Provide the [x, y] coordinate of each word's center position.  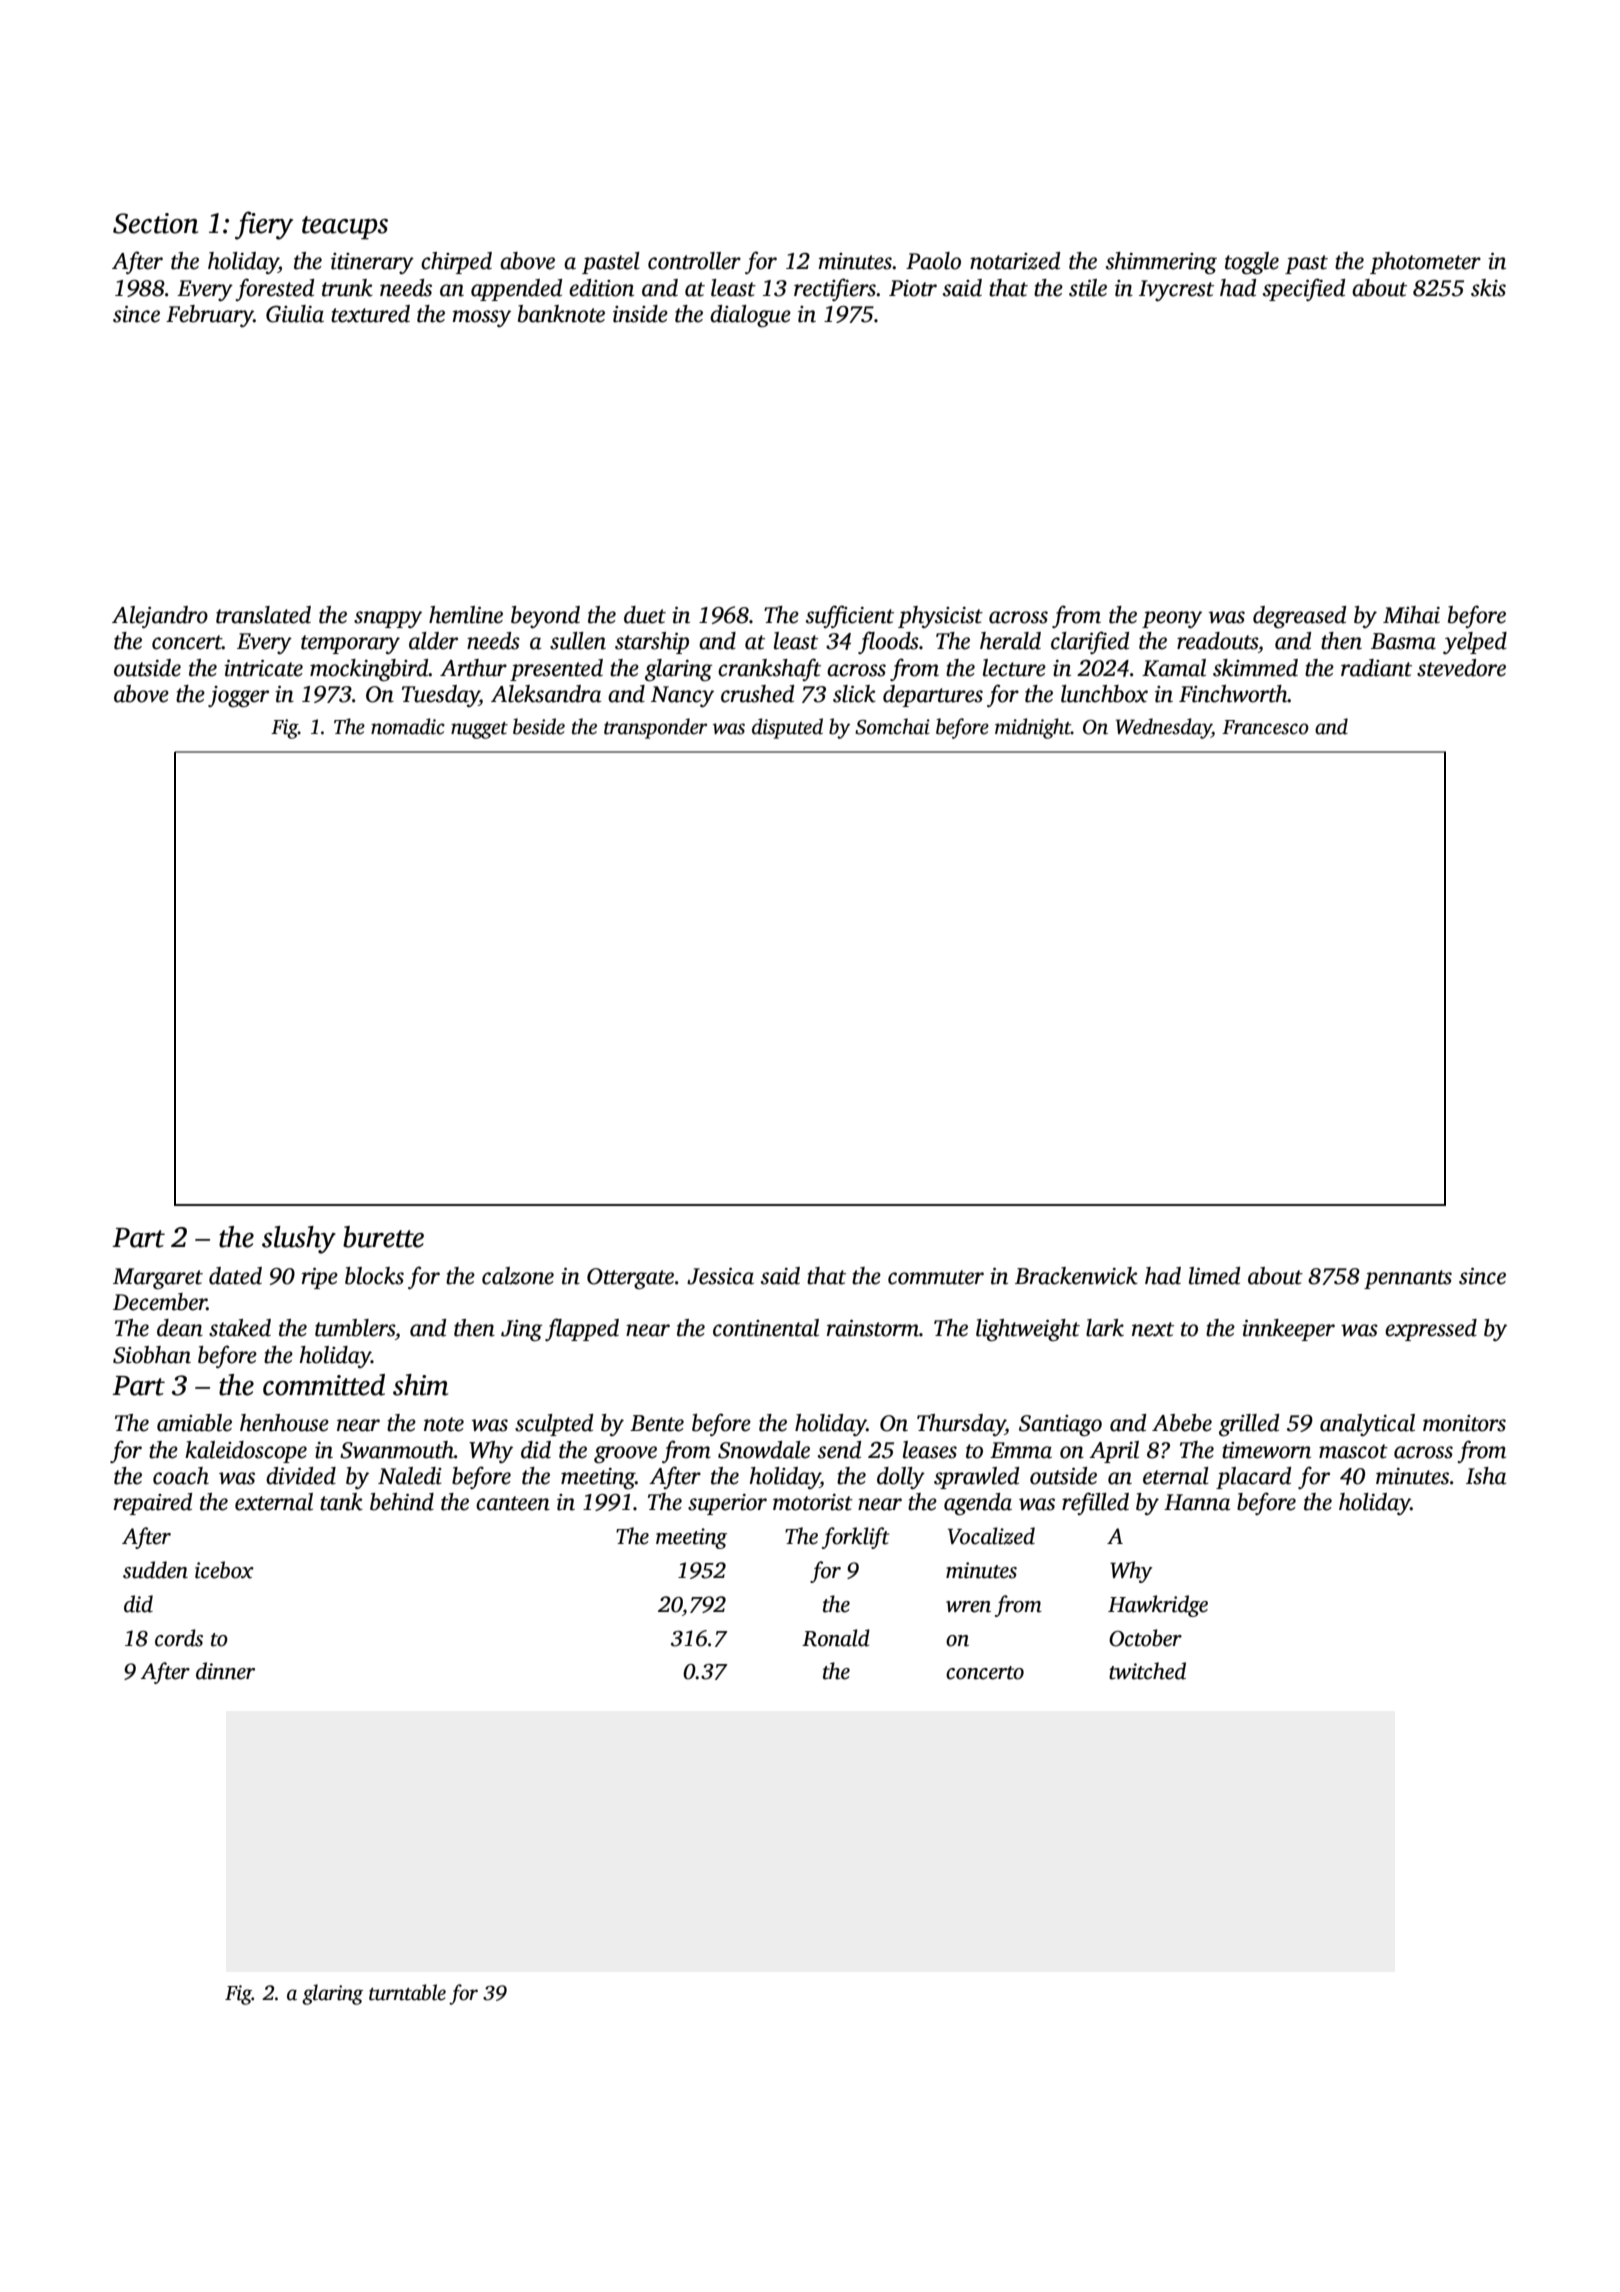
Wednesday [1164, 728]
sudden [155, 1570]
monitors [1464, 1423]
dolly [901, 1478]
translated [263, 615]
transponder [655, 728]
